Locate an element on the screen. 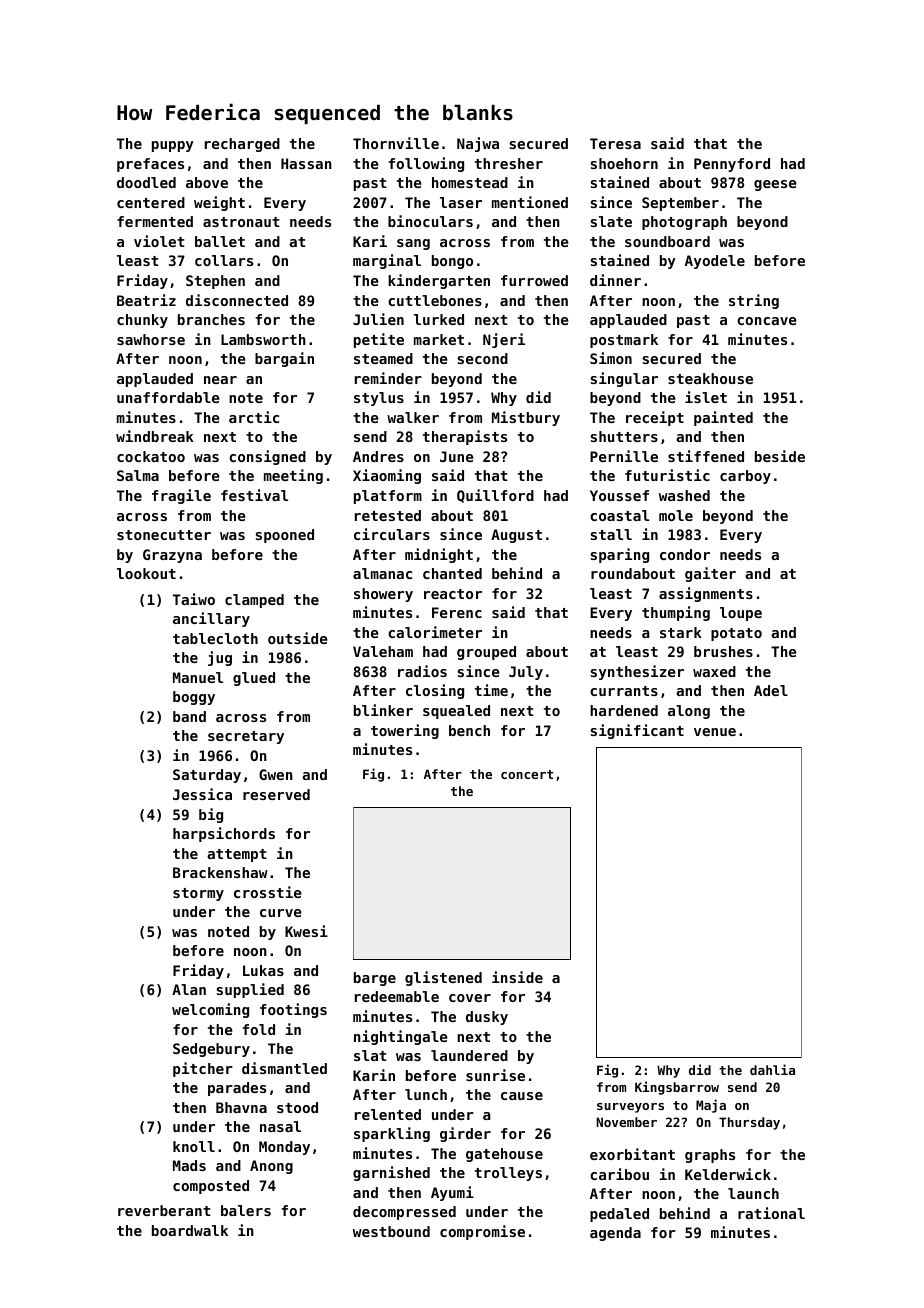 This screenshot has height=1308, width=924. knoll is located at coordinates (194, 1146).
